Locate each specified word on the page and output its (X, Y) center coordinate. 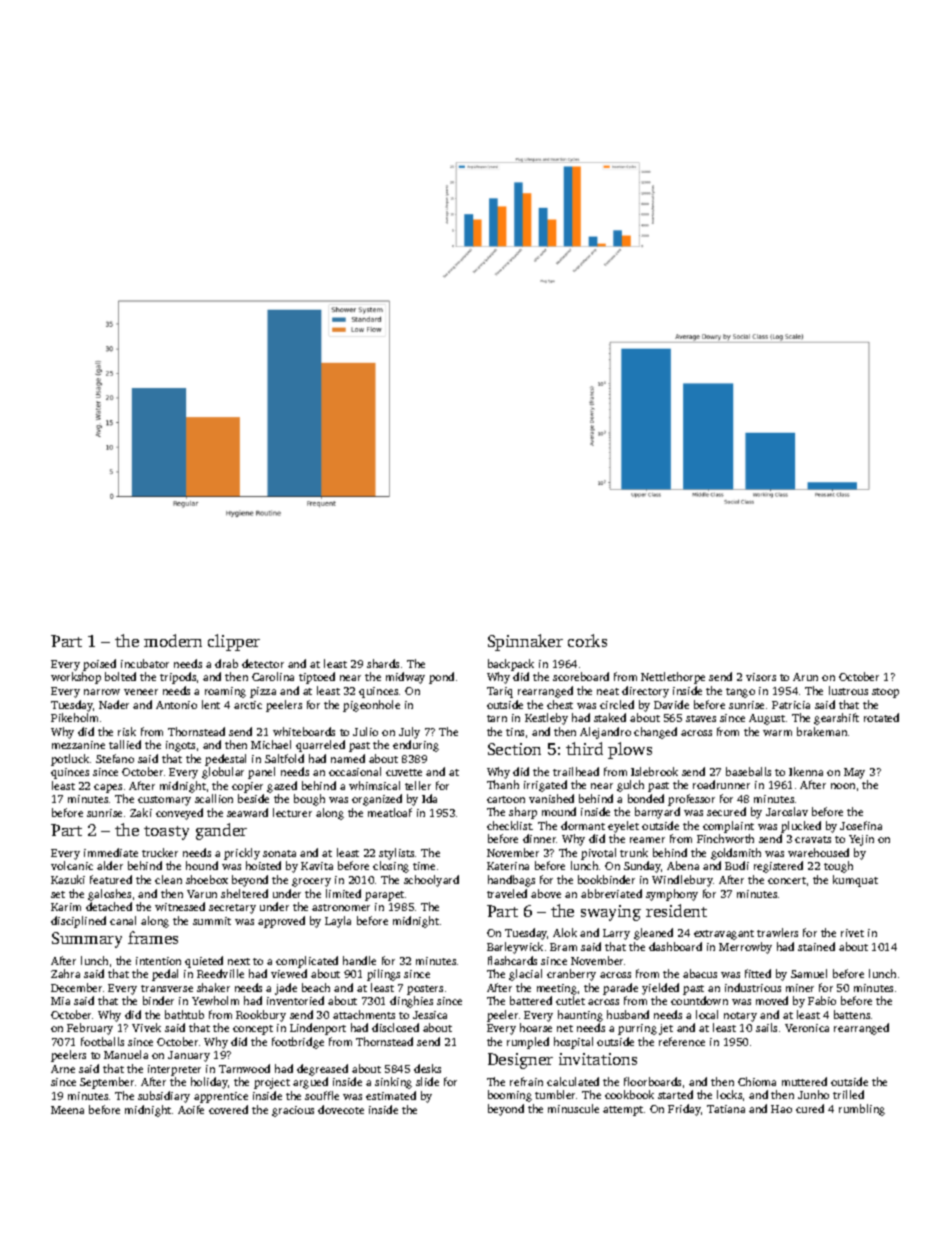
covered (228, 1109)
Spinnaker (525, 642)
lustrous (848, 690)
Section (514, 749)
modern (173, 640)
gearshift (836, 719)
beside (253, 798)
